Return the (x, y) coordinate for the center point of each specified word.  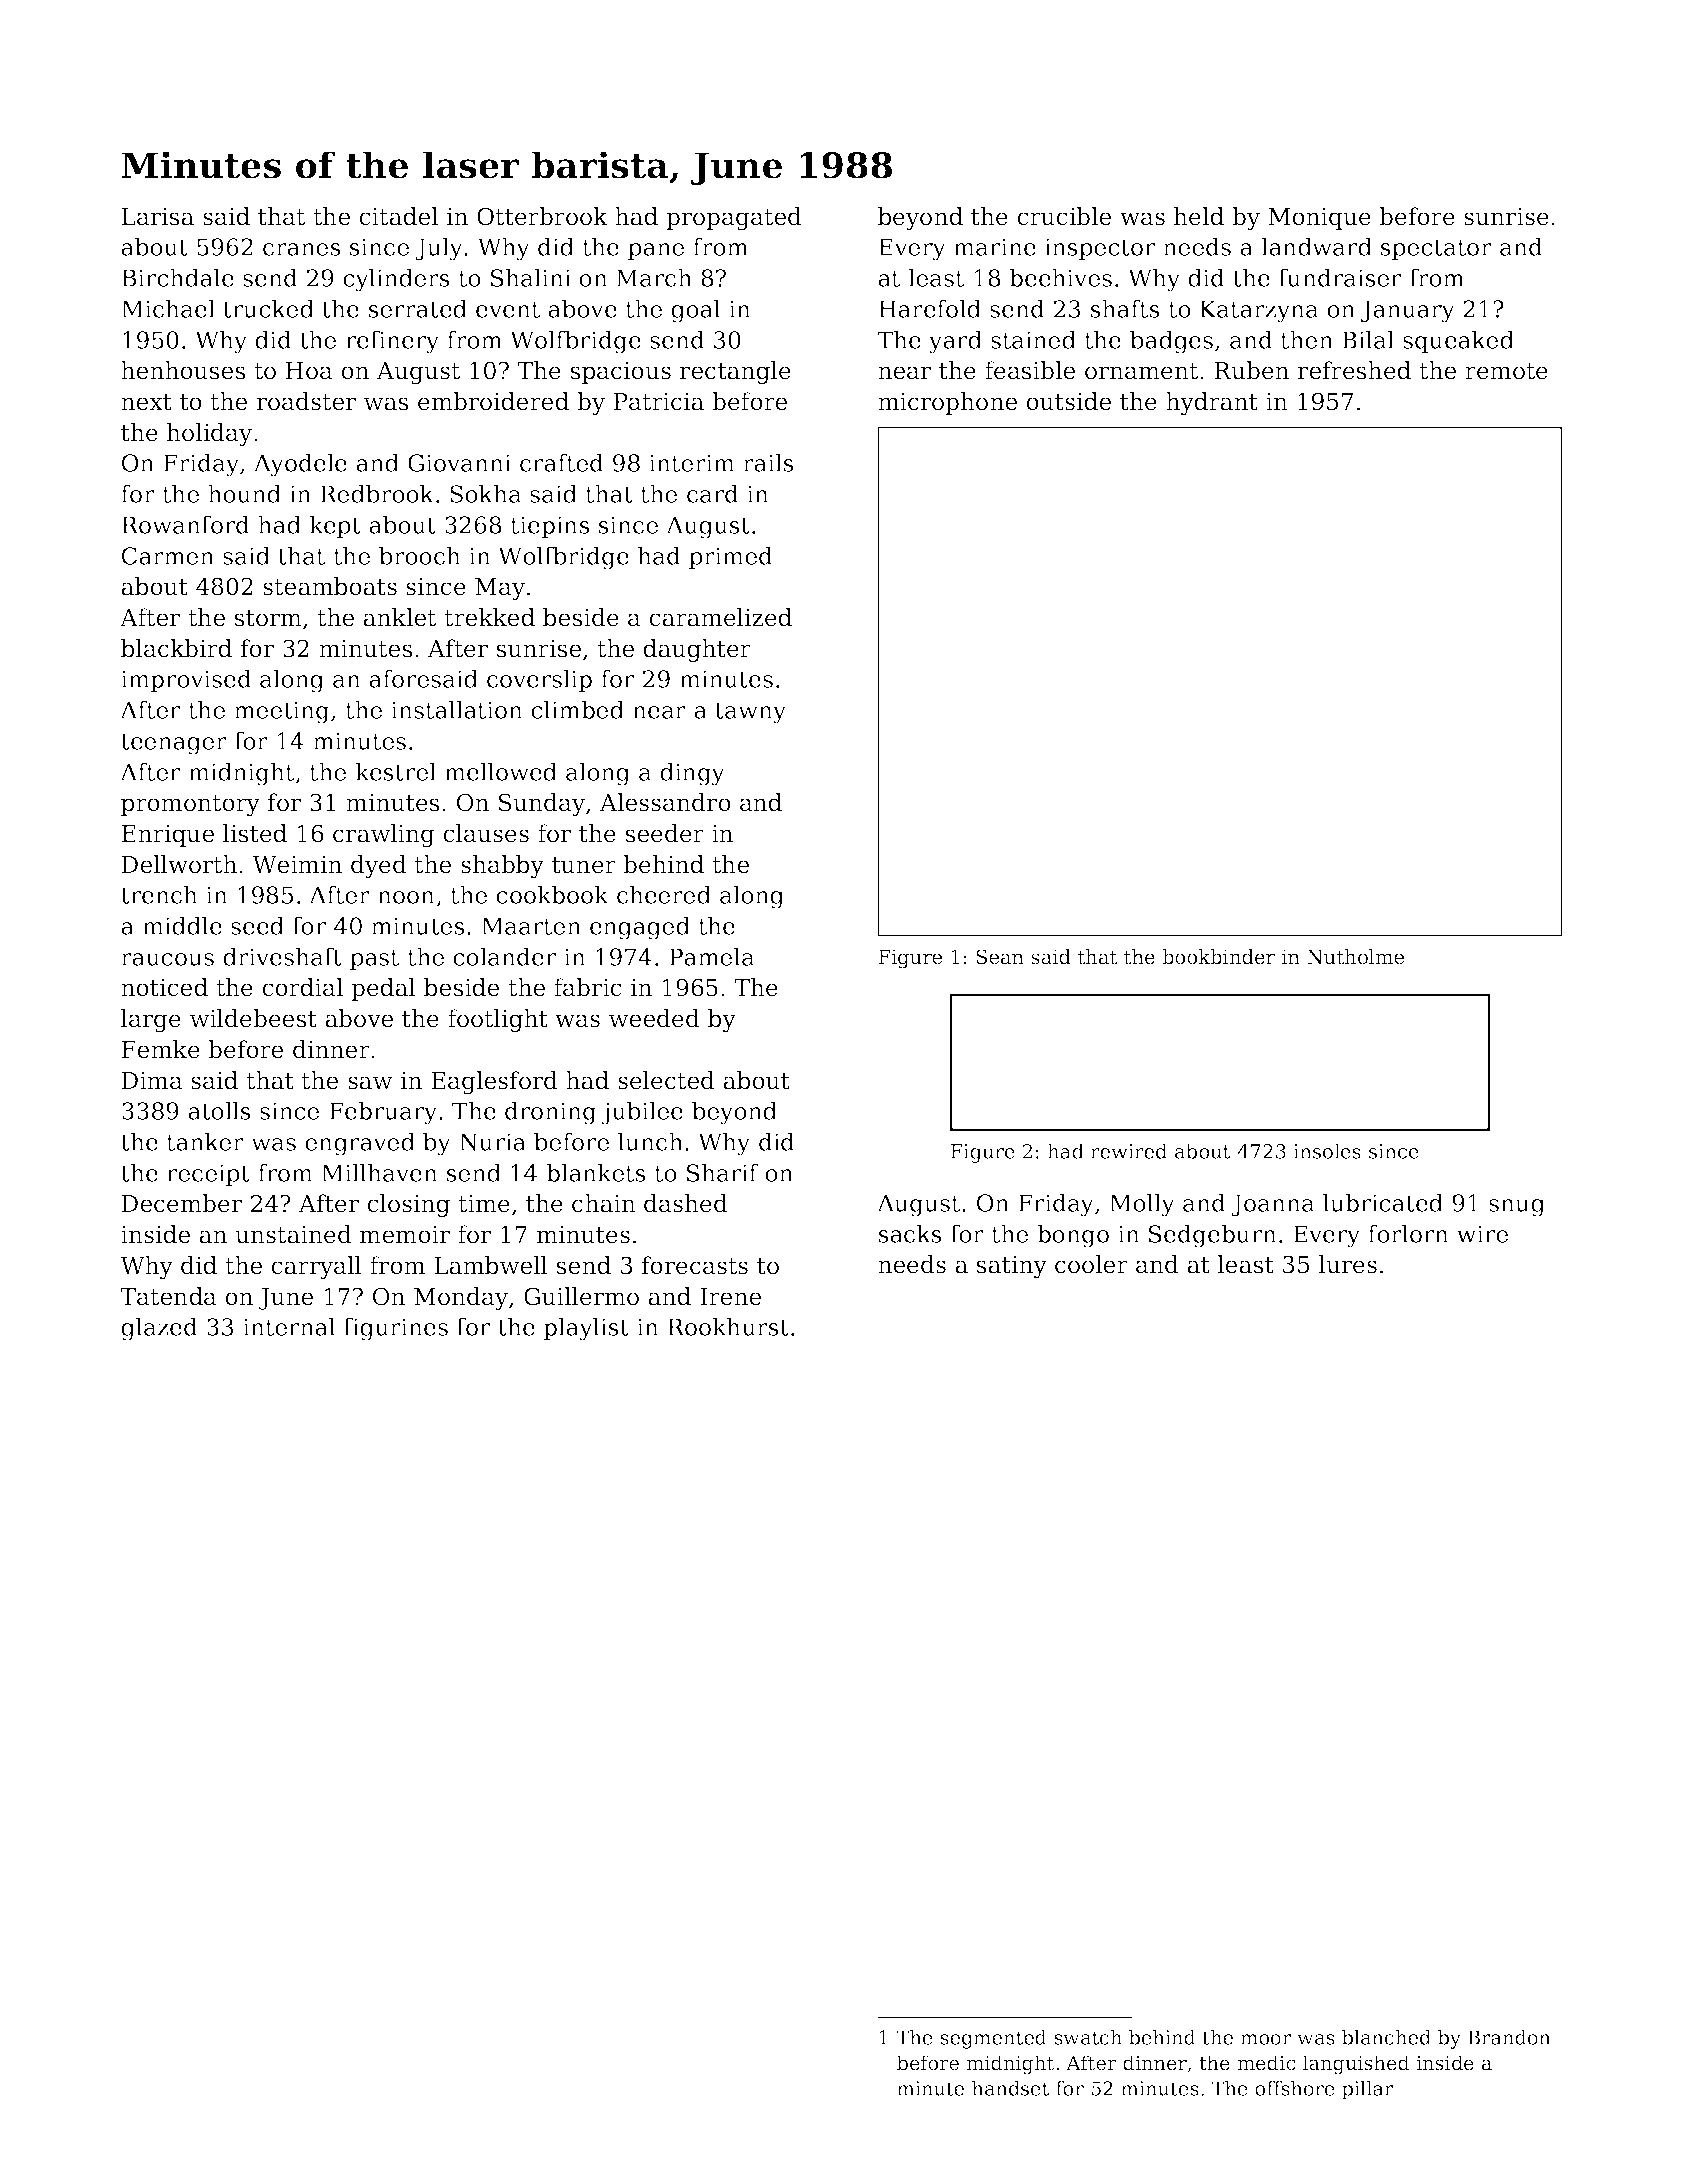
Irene (730, 1297)
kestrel (395, 771)
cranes (302, 249)
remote (1506, 371)
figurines (396, 1329)
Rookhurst (728, 1326)
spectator (1436, 250)
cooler (1091, 1264)
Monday (461, 1298)
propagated (734, 218)
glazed (159, 1329)
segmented (993, 2039)
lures (1348, 1264)
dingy (692, 774)
